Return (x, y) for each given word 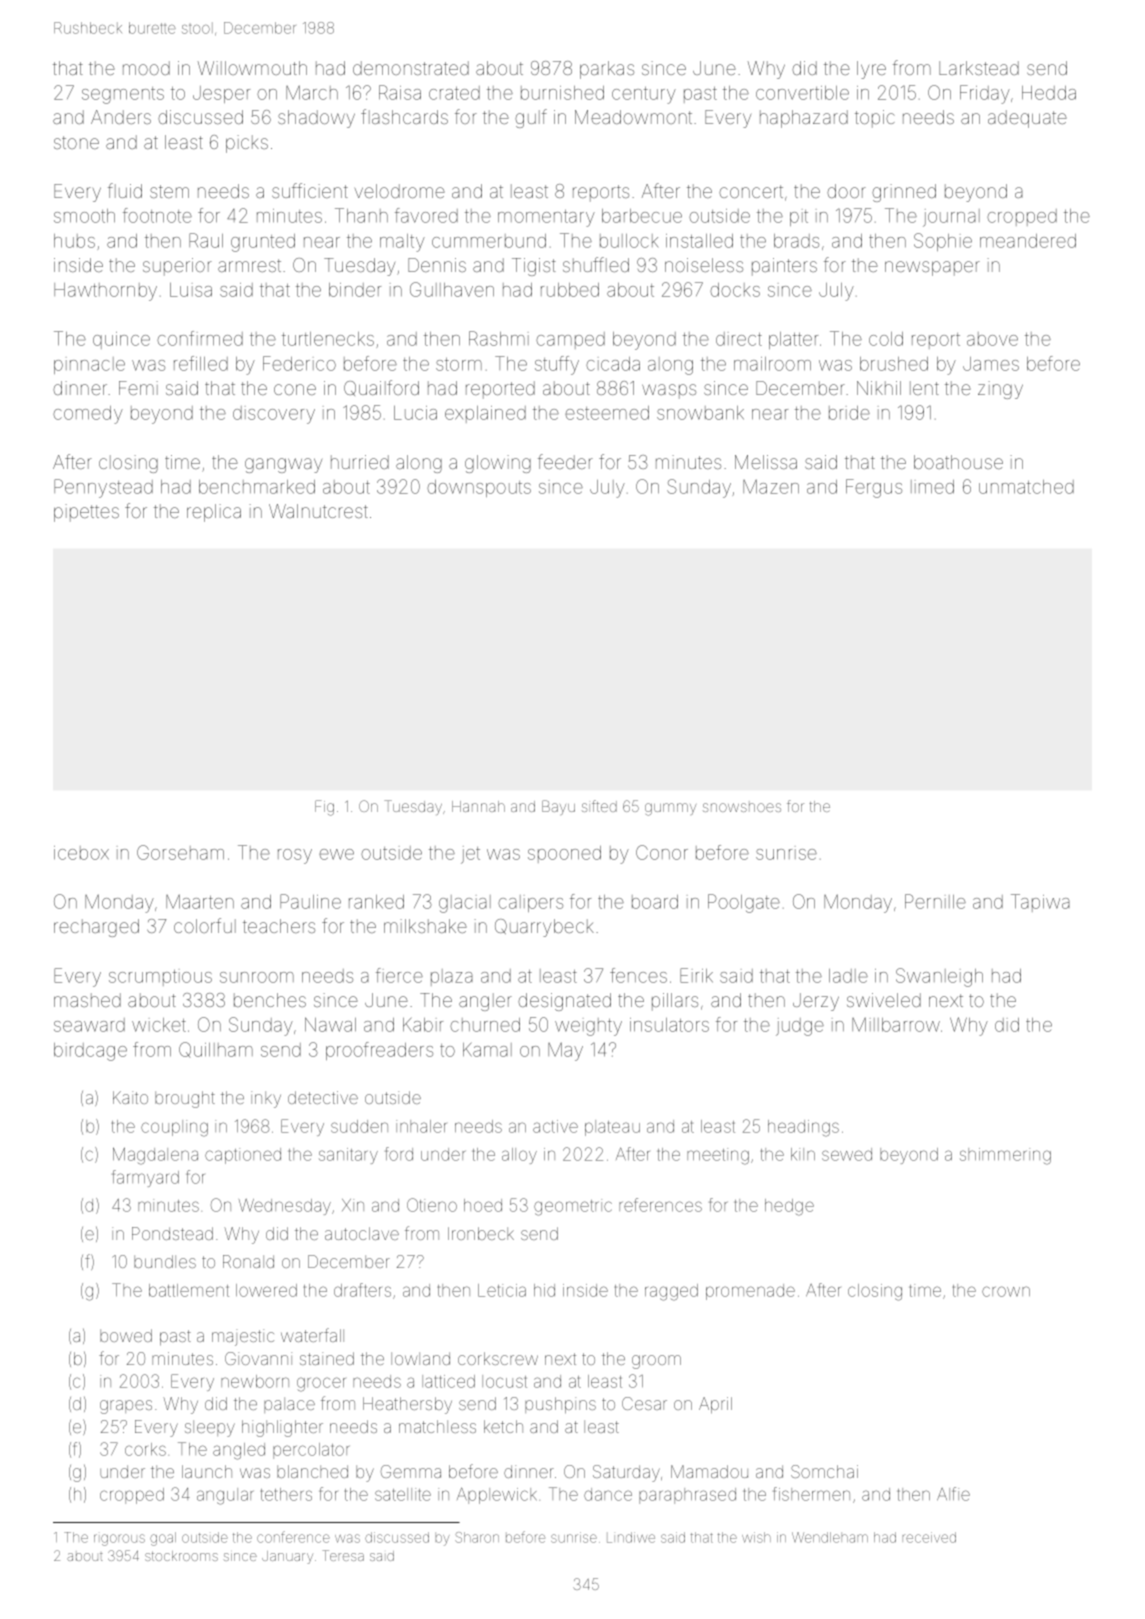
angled (239, 1451)
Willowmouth (252, 68)
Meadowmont (633, 117)
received (929, 1537)
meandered (1028, 241)
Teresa (343, 1555)
